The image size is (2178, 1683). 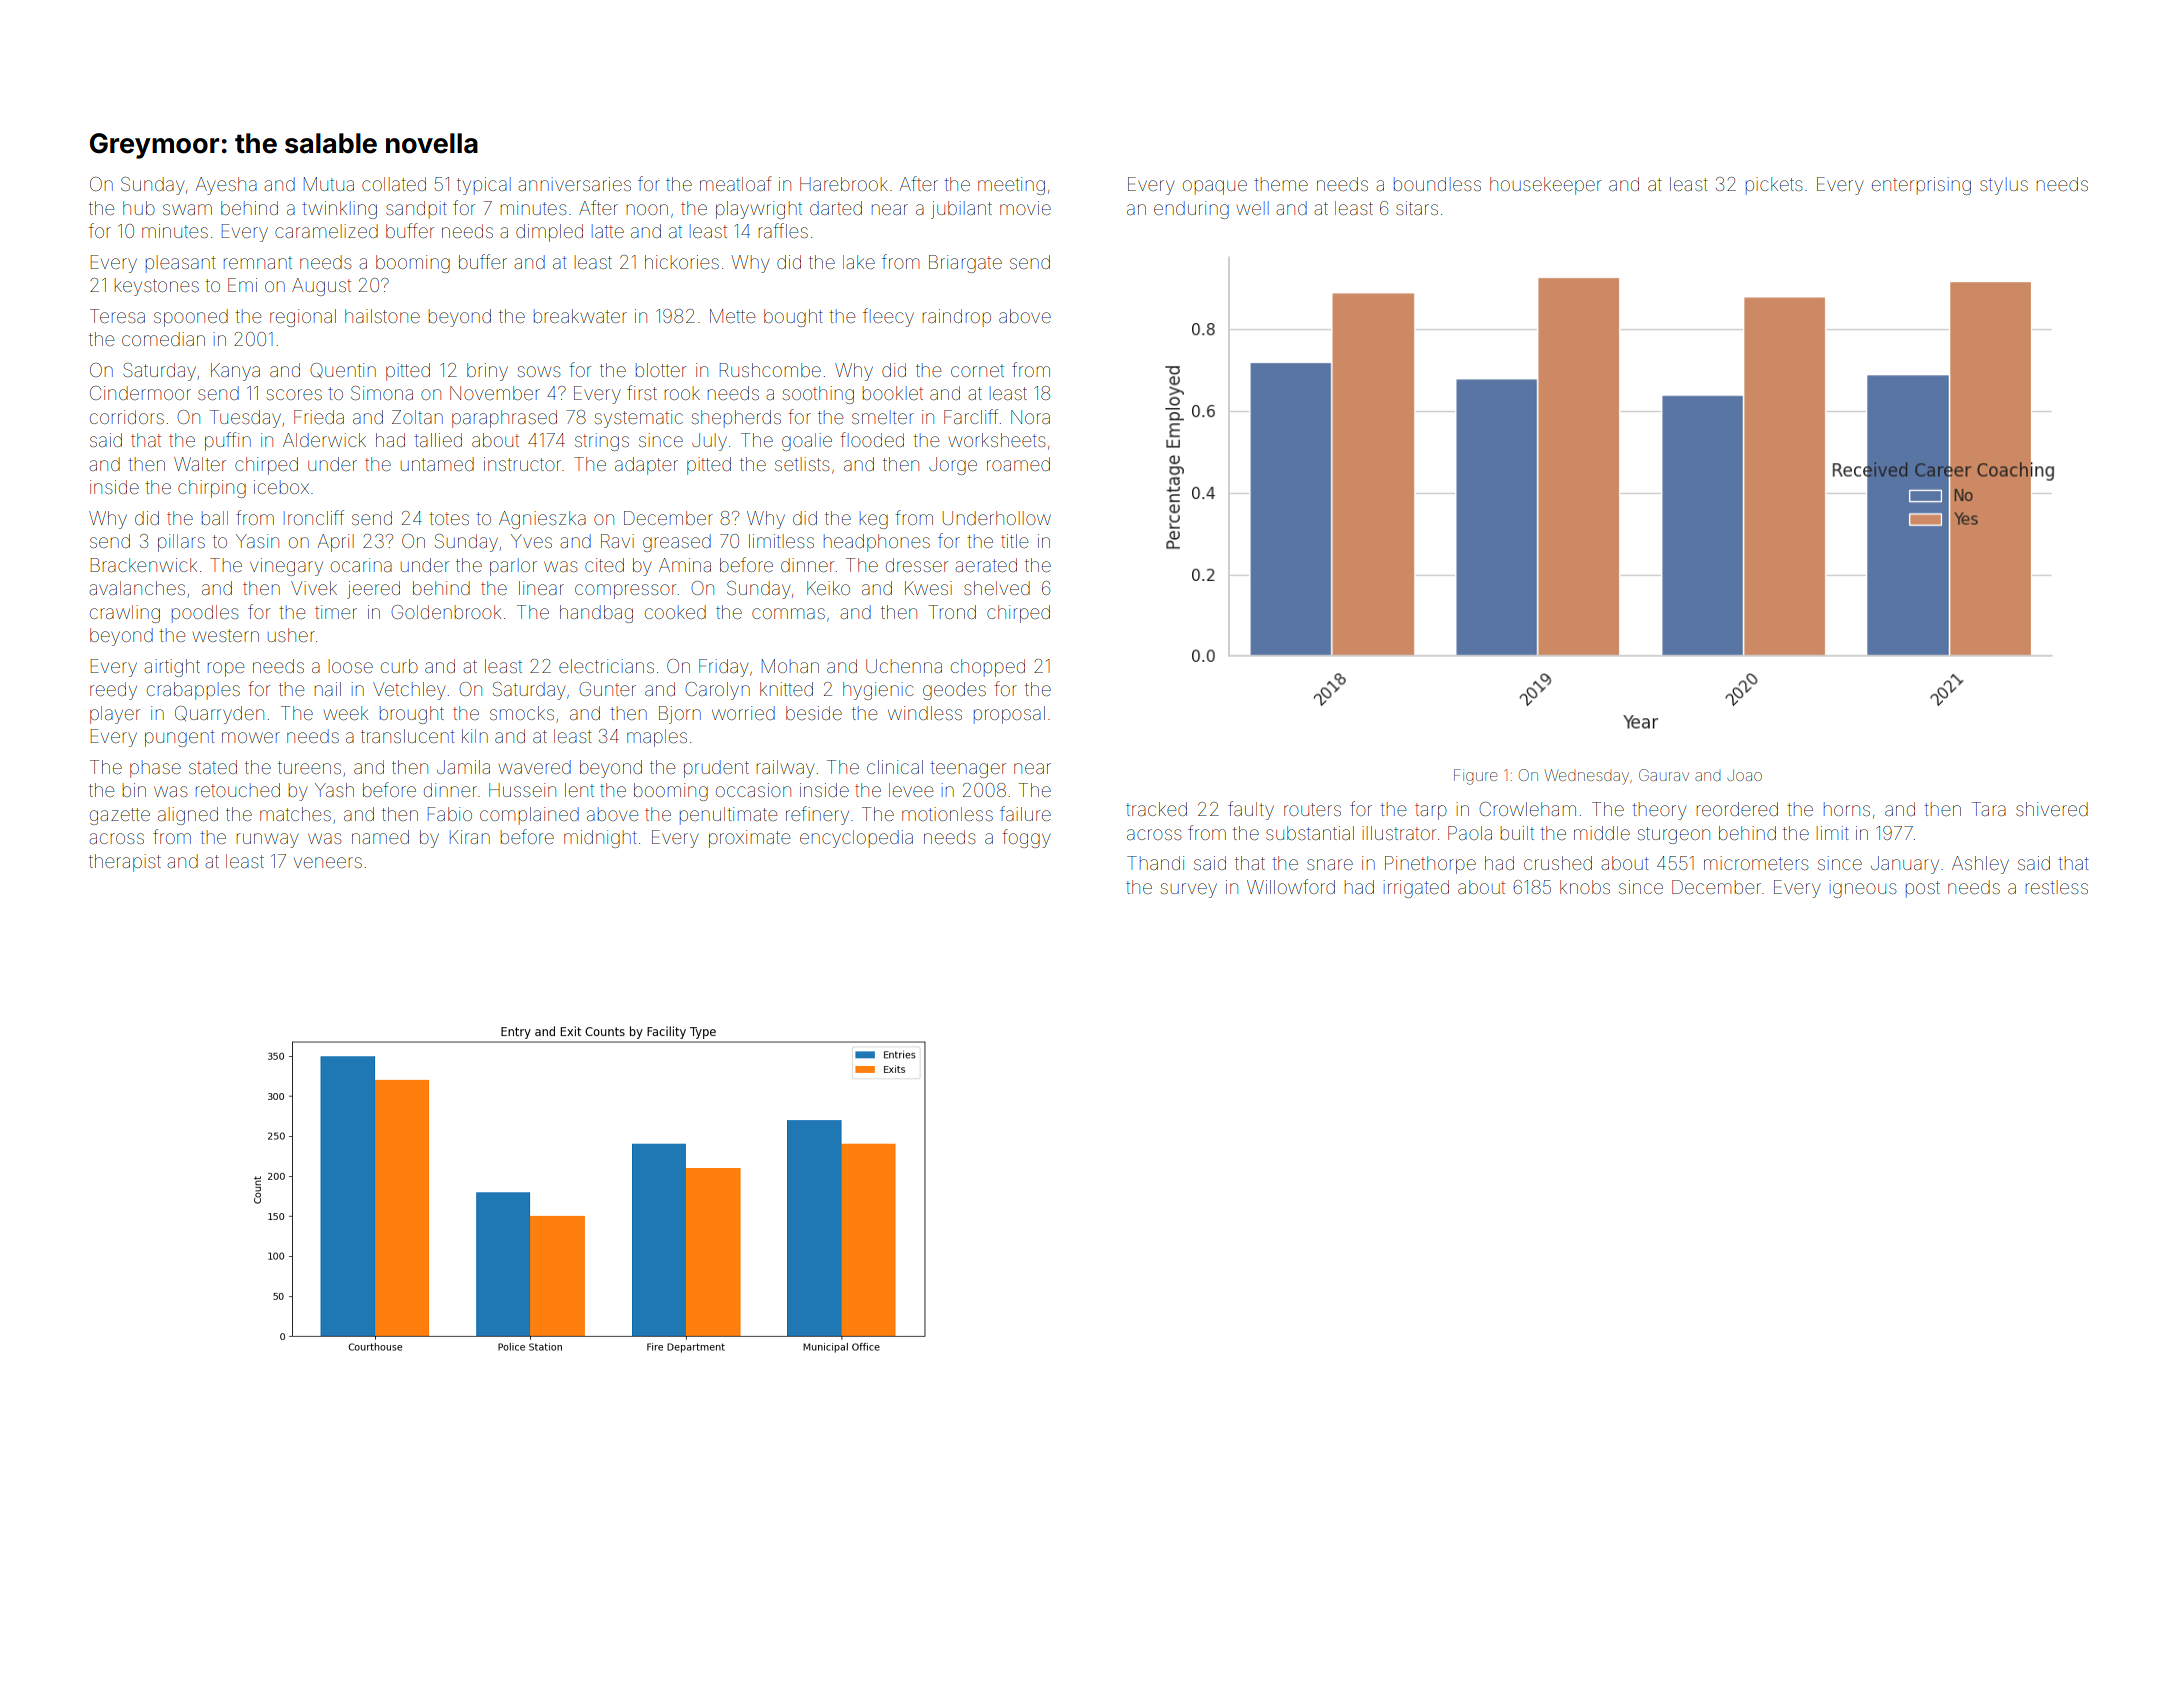 I want to click on teenager, so click(x=968, y=769).
